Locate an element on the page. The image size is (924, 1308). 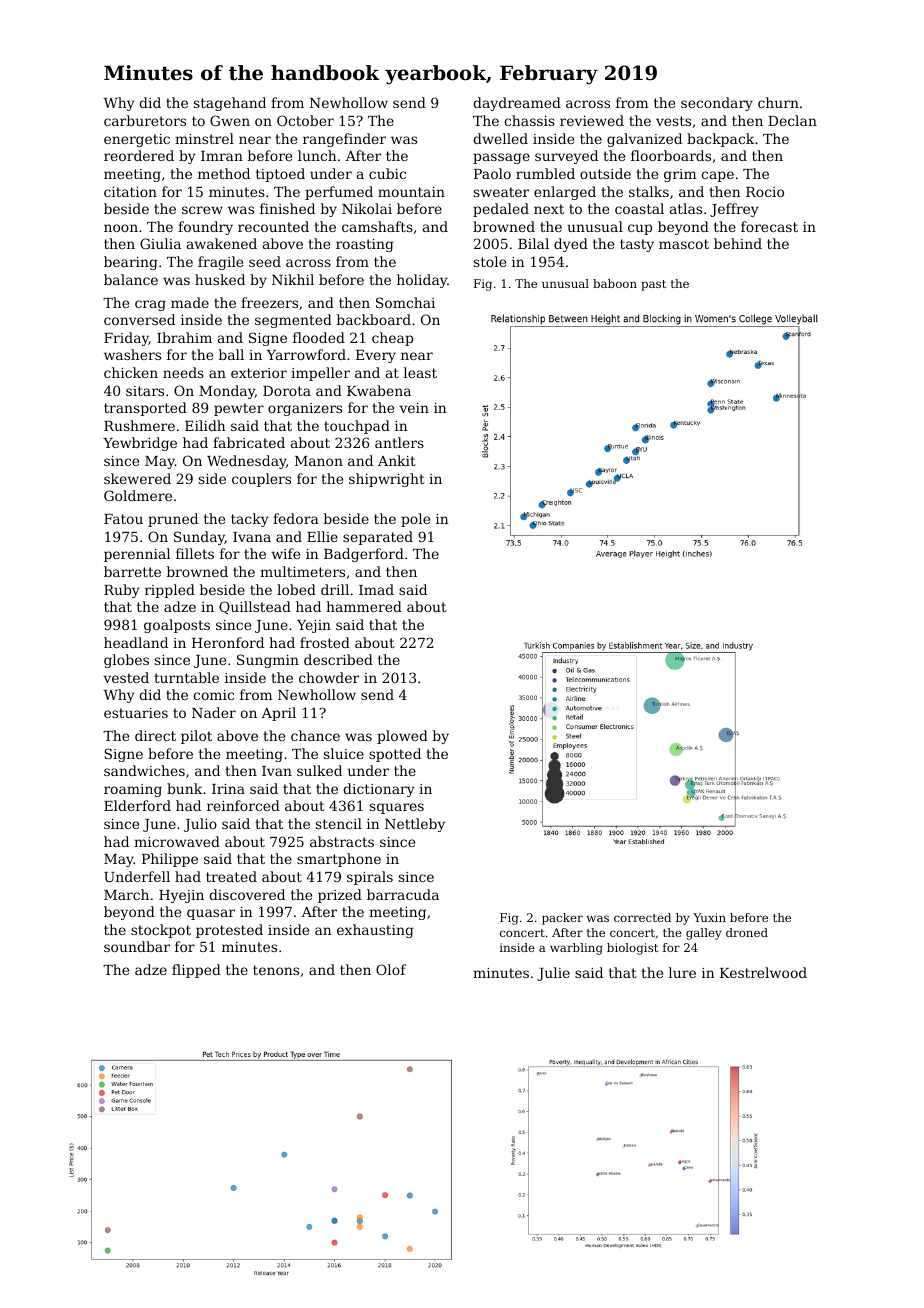
rangefinder is located at coordinates (344, 140).
